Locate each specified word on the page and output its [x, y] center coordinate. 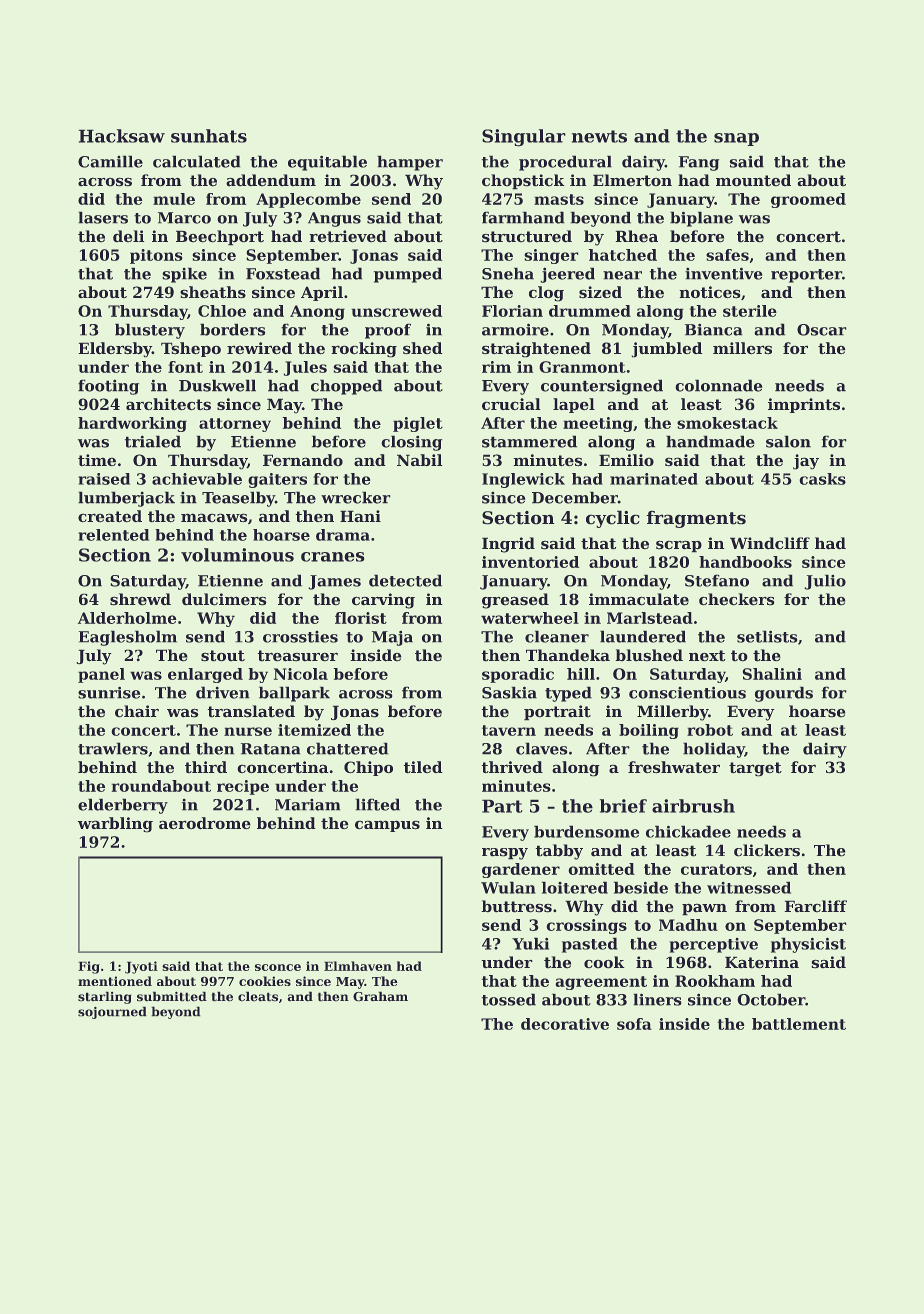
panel [101, 675]
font [185, 367]
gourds [784, 694]
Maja [392, 638]
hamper [410, 163]
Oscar [821, 330]
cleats [258, 996]
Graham [380, 996]
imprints [804, 405]
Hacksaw [122, 136]
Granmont [583, 367]
